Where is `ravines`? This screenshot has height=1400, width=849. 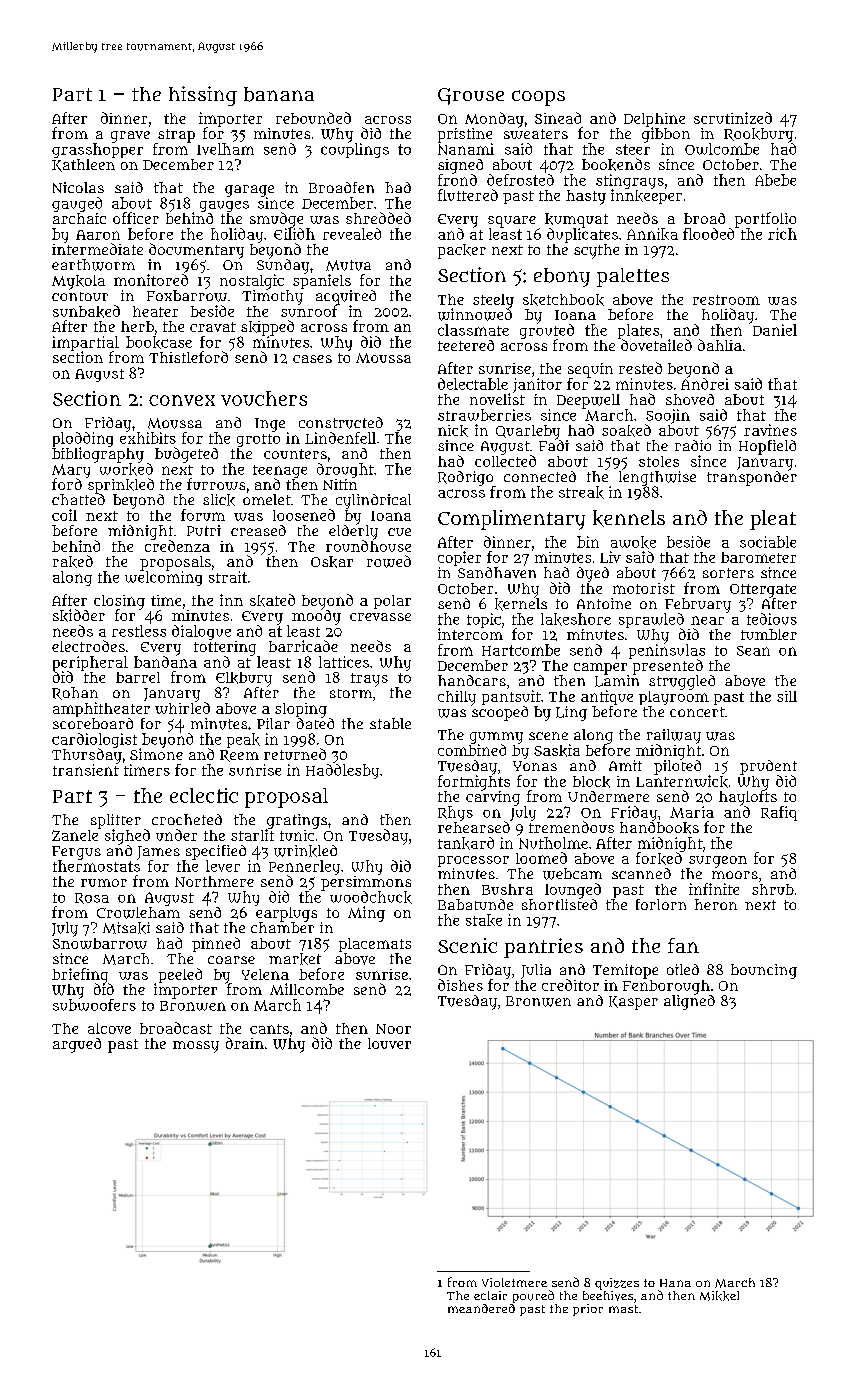 ravines is located at coordinates (770, 430).
